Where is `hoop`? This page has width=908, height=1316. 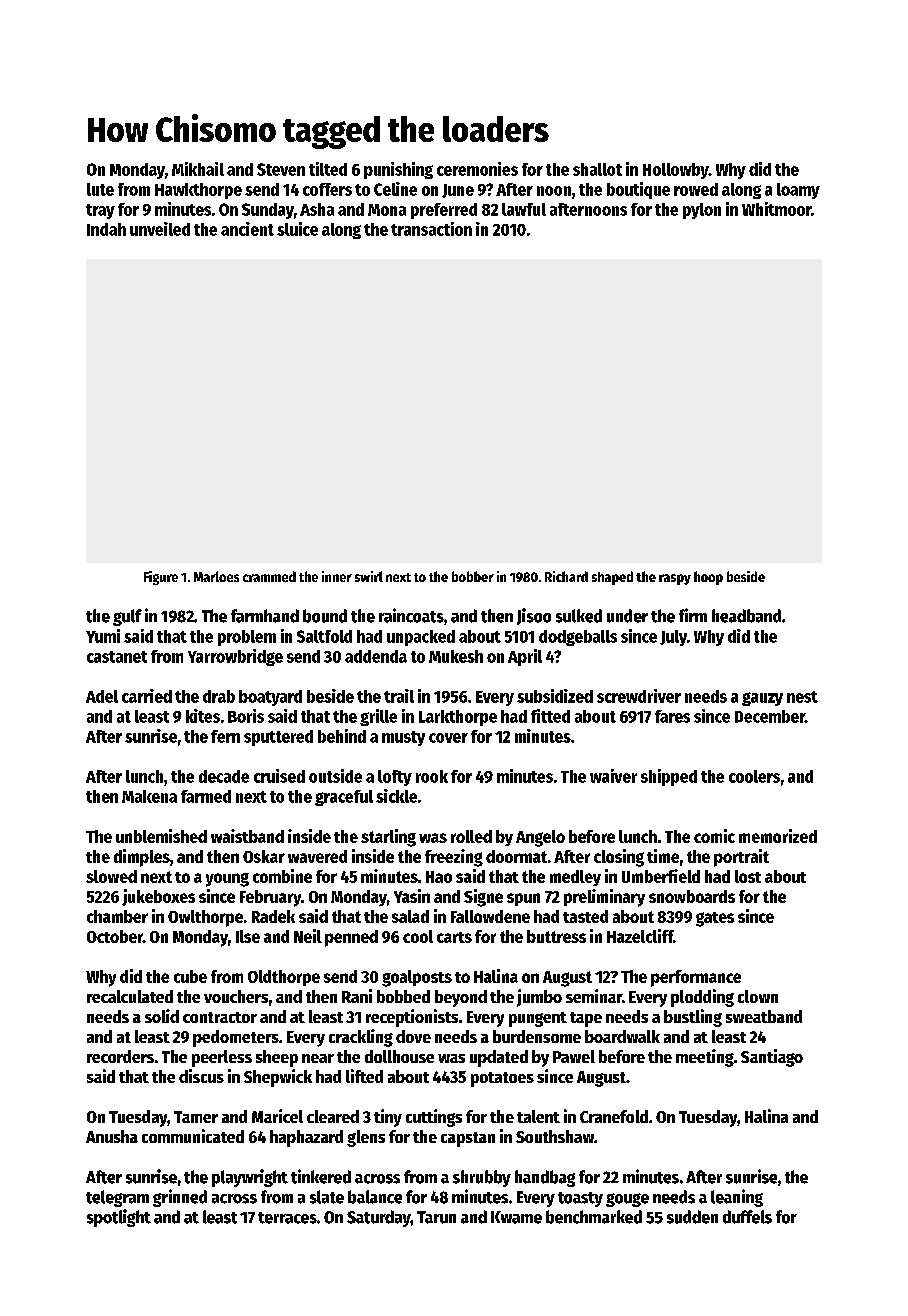 hoop is located at coordinates (708, 578).
